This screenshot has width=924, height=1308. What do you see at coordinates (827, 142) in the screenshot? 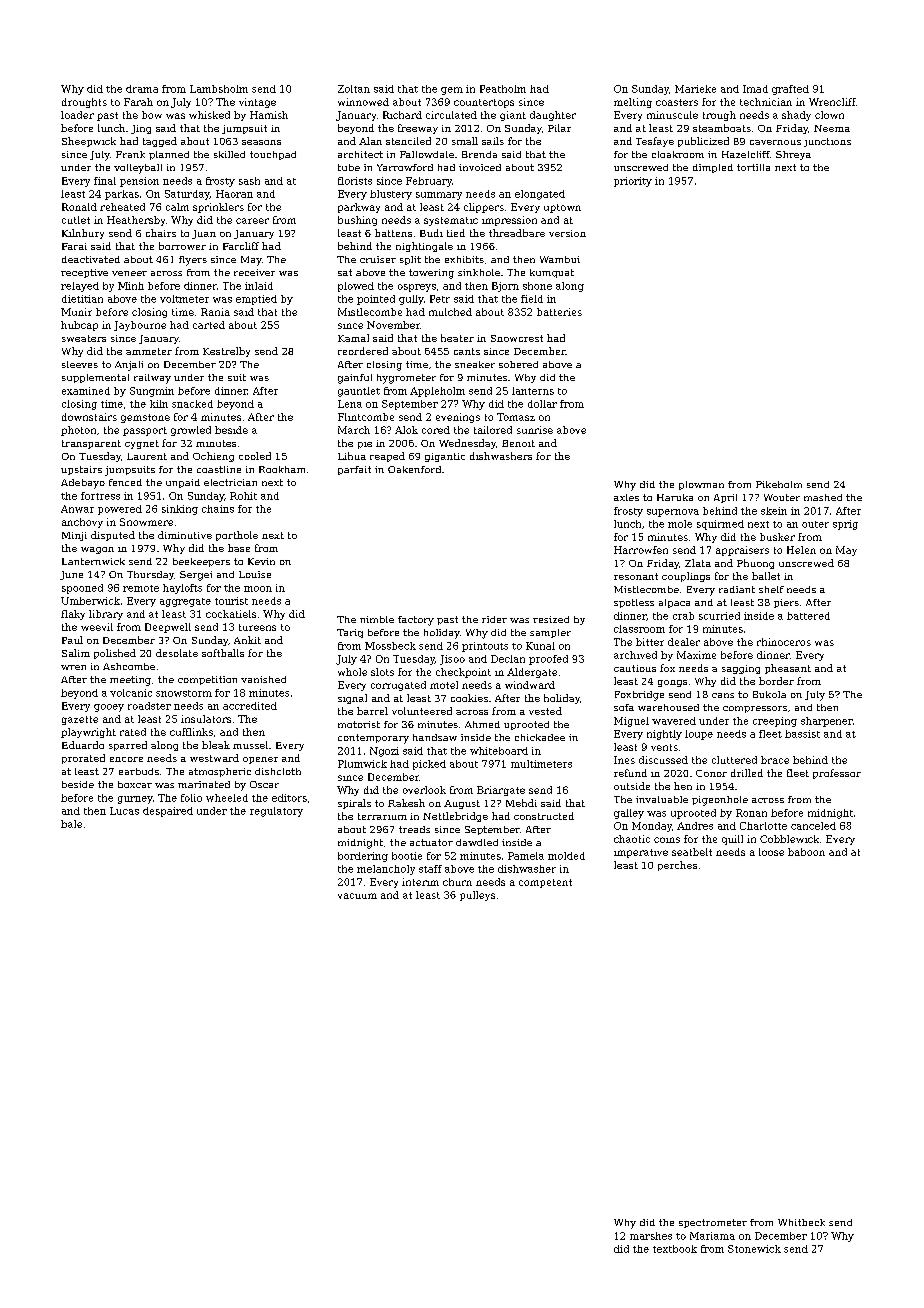
I see `junctions` at bounding box center [827, 142].
